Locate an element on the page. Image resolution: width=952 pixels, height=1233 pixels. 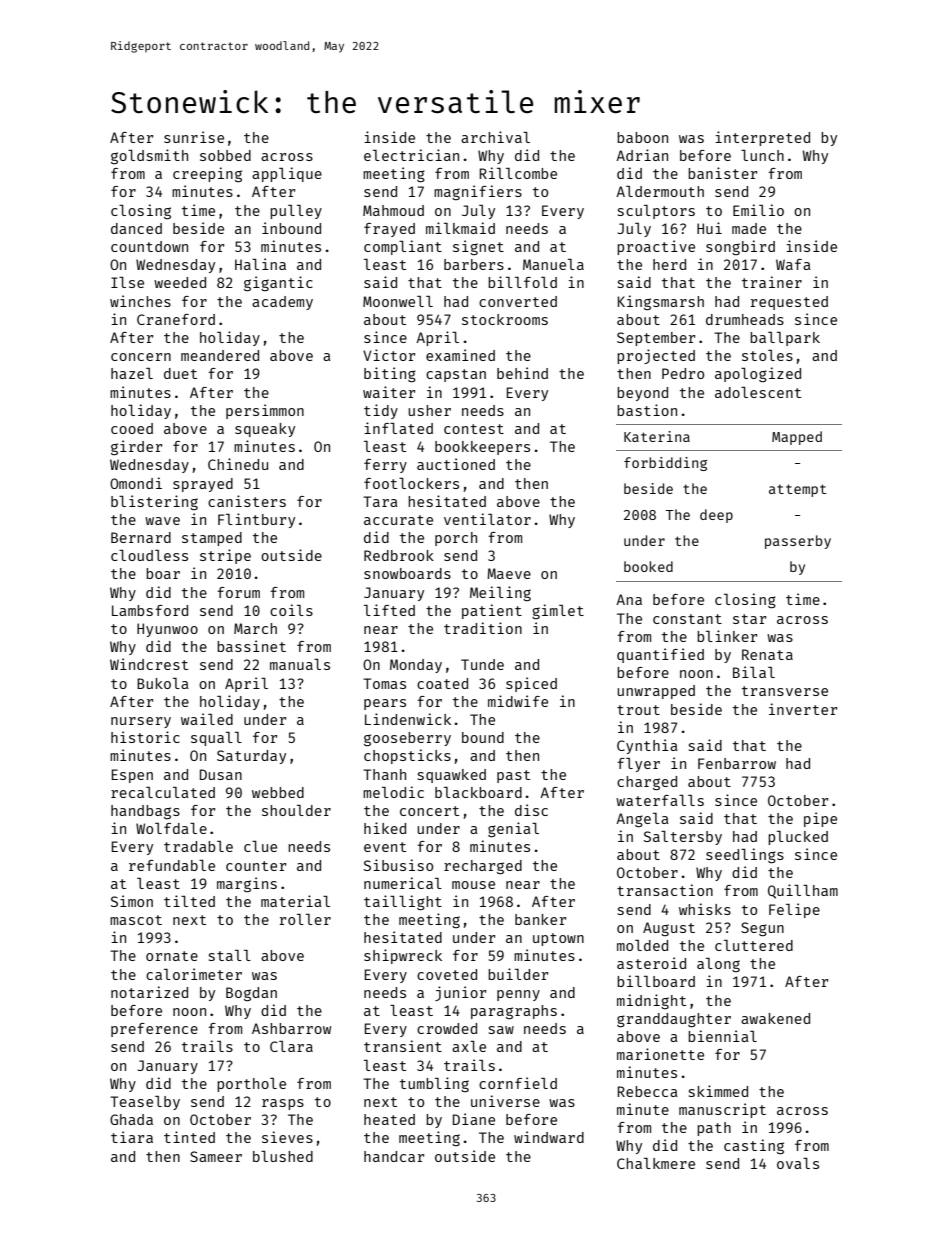
Bilal is located at coordinates (754, 672).
